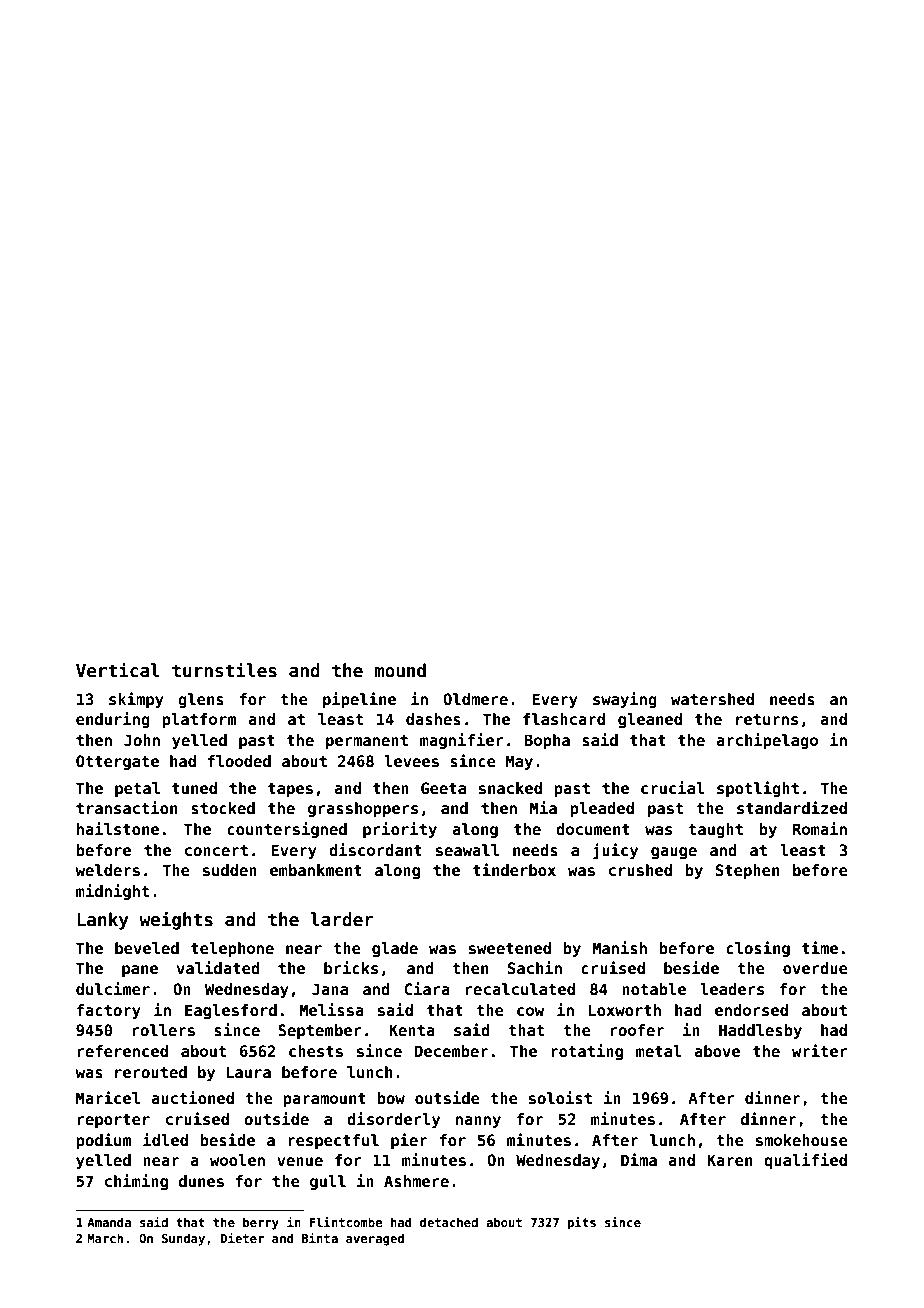 This screenshot has width=924, height=1308. What do you see at coordinates (467, 850) in the screenshot?
I see `seawall` at bounding box center [467, 850].
